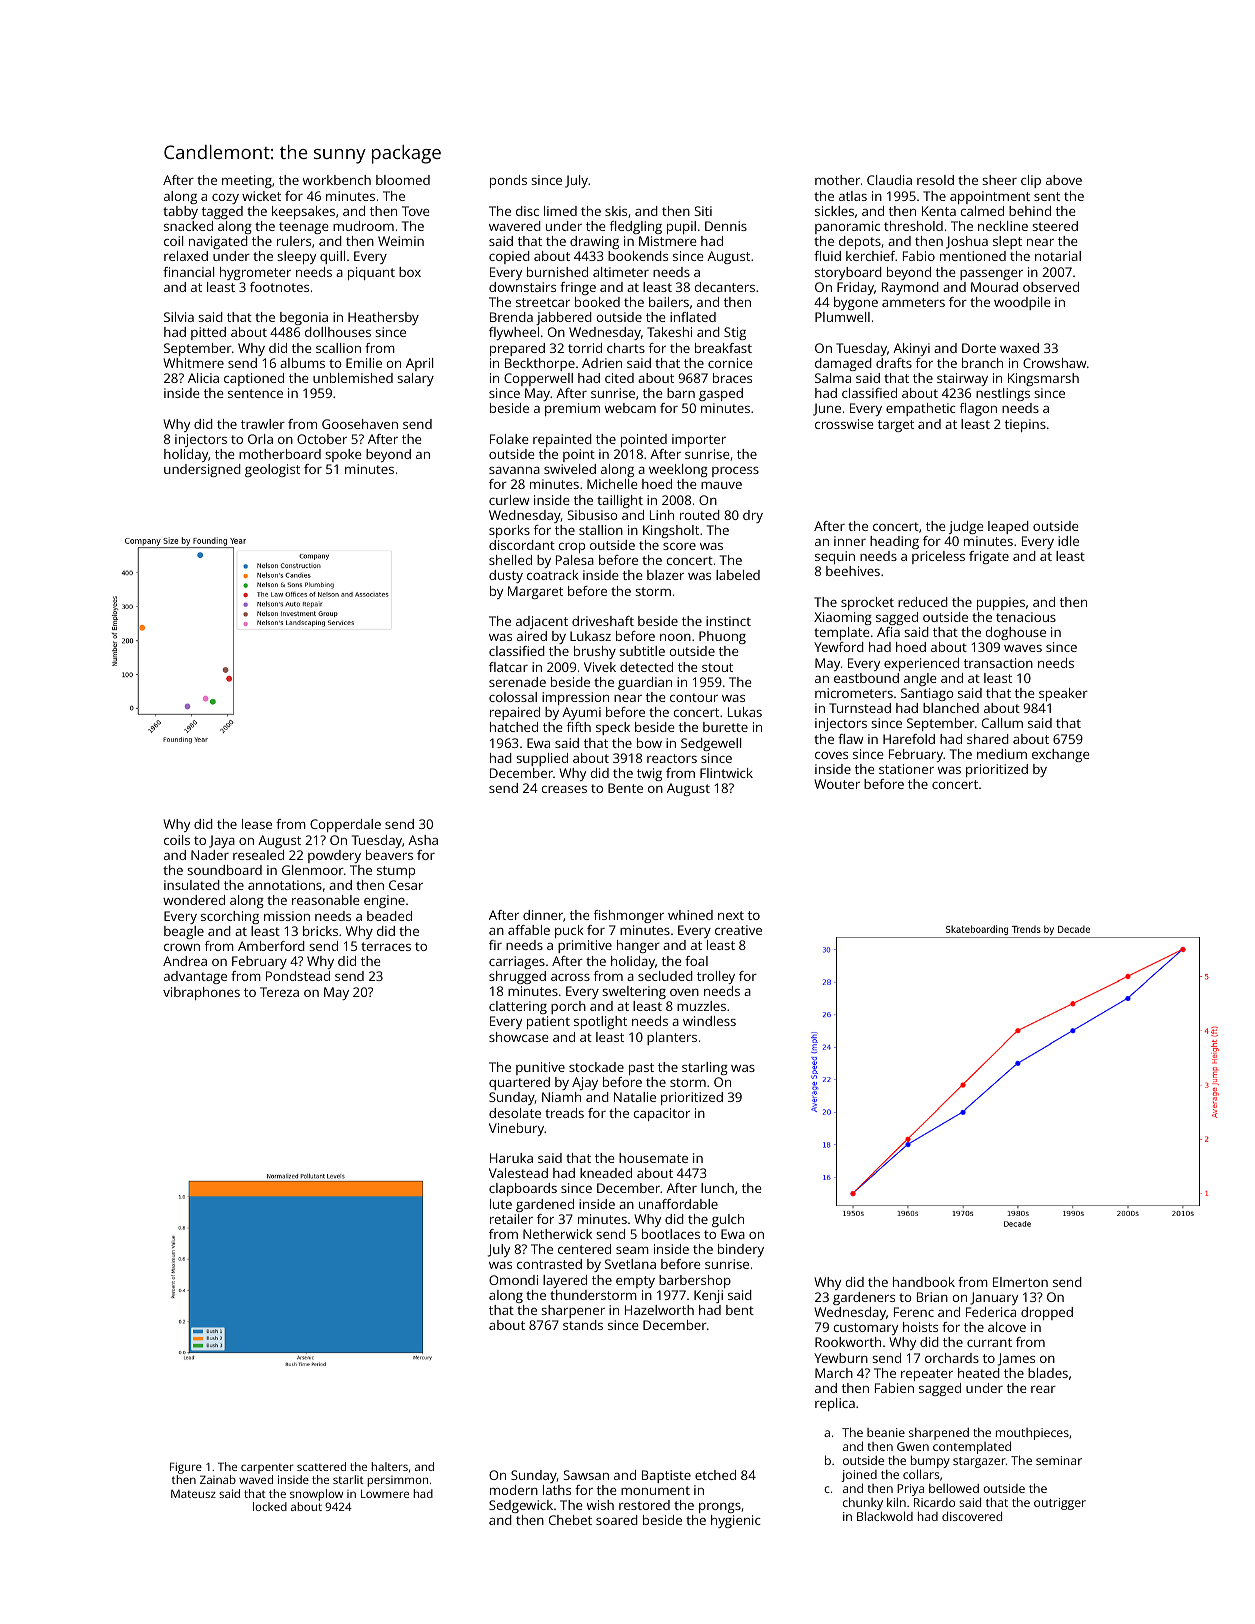  What do you see at coordinates (256, 1479) in the screenshot?
I see `waved` at bounding box center [256, 1479].
